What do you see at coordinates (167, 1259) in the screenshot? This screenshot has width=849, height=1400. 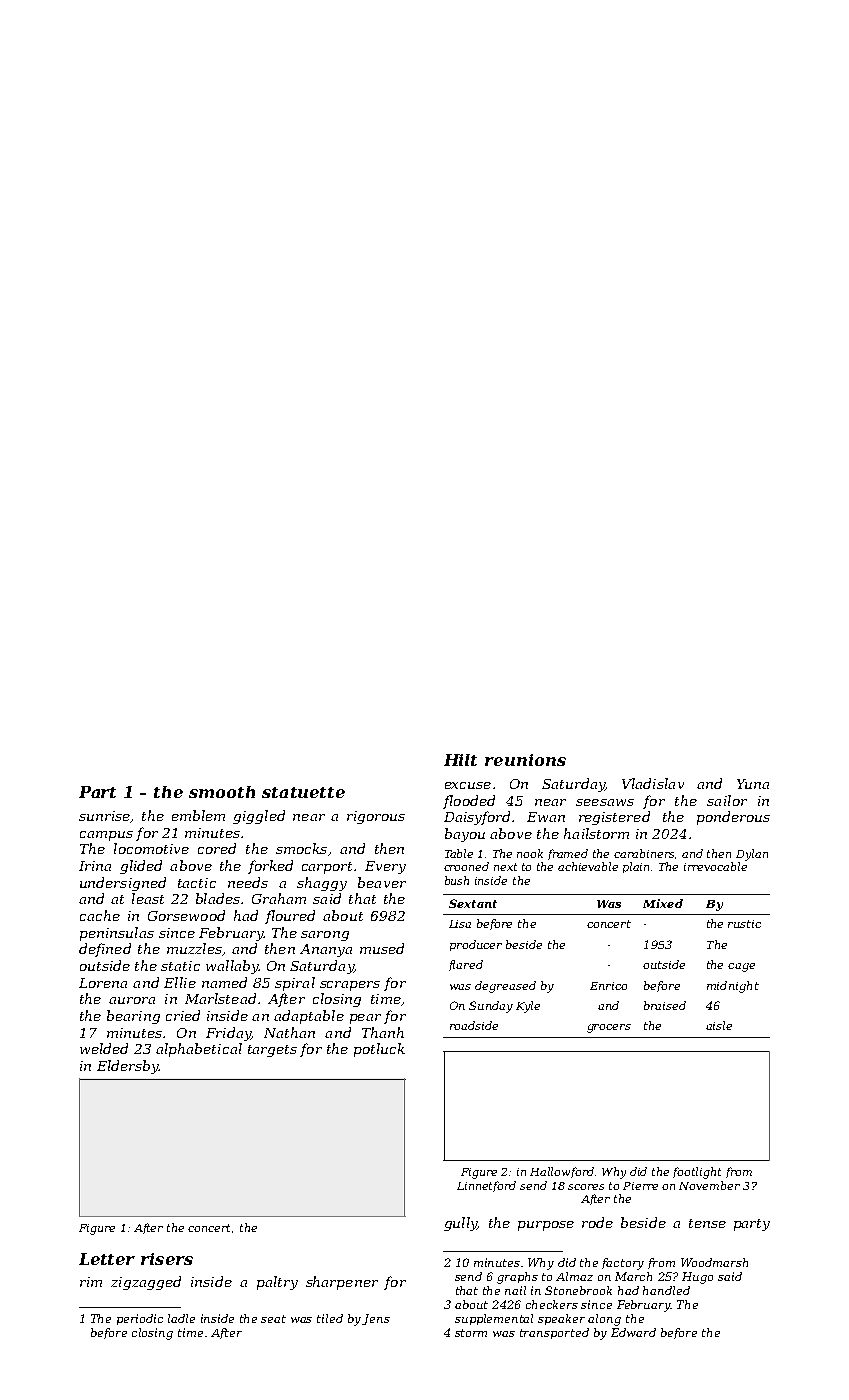 I see `risers` at bounding box center [167, 1259].
